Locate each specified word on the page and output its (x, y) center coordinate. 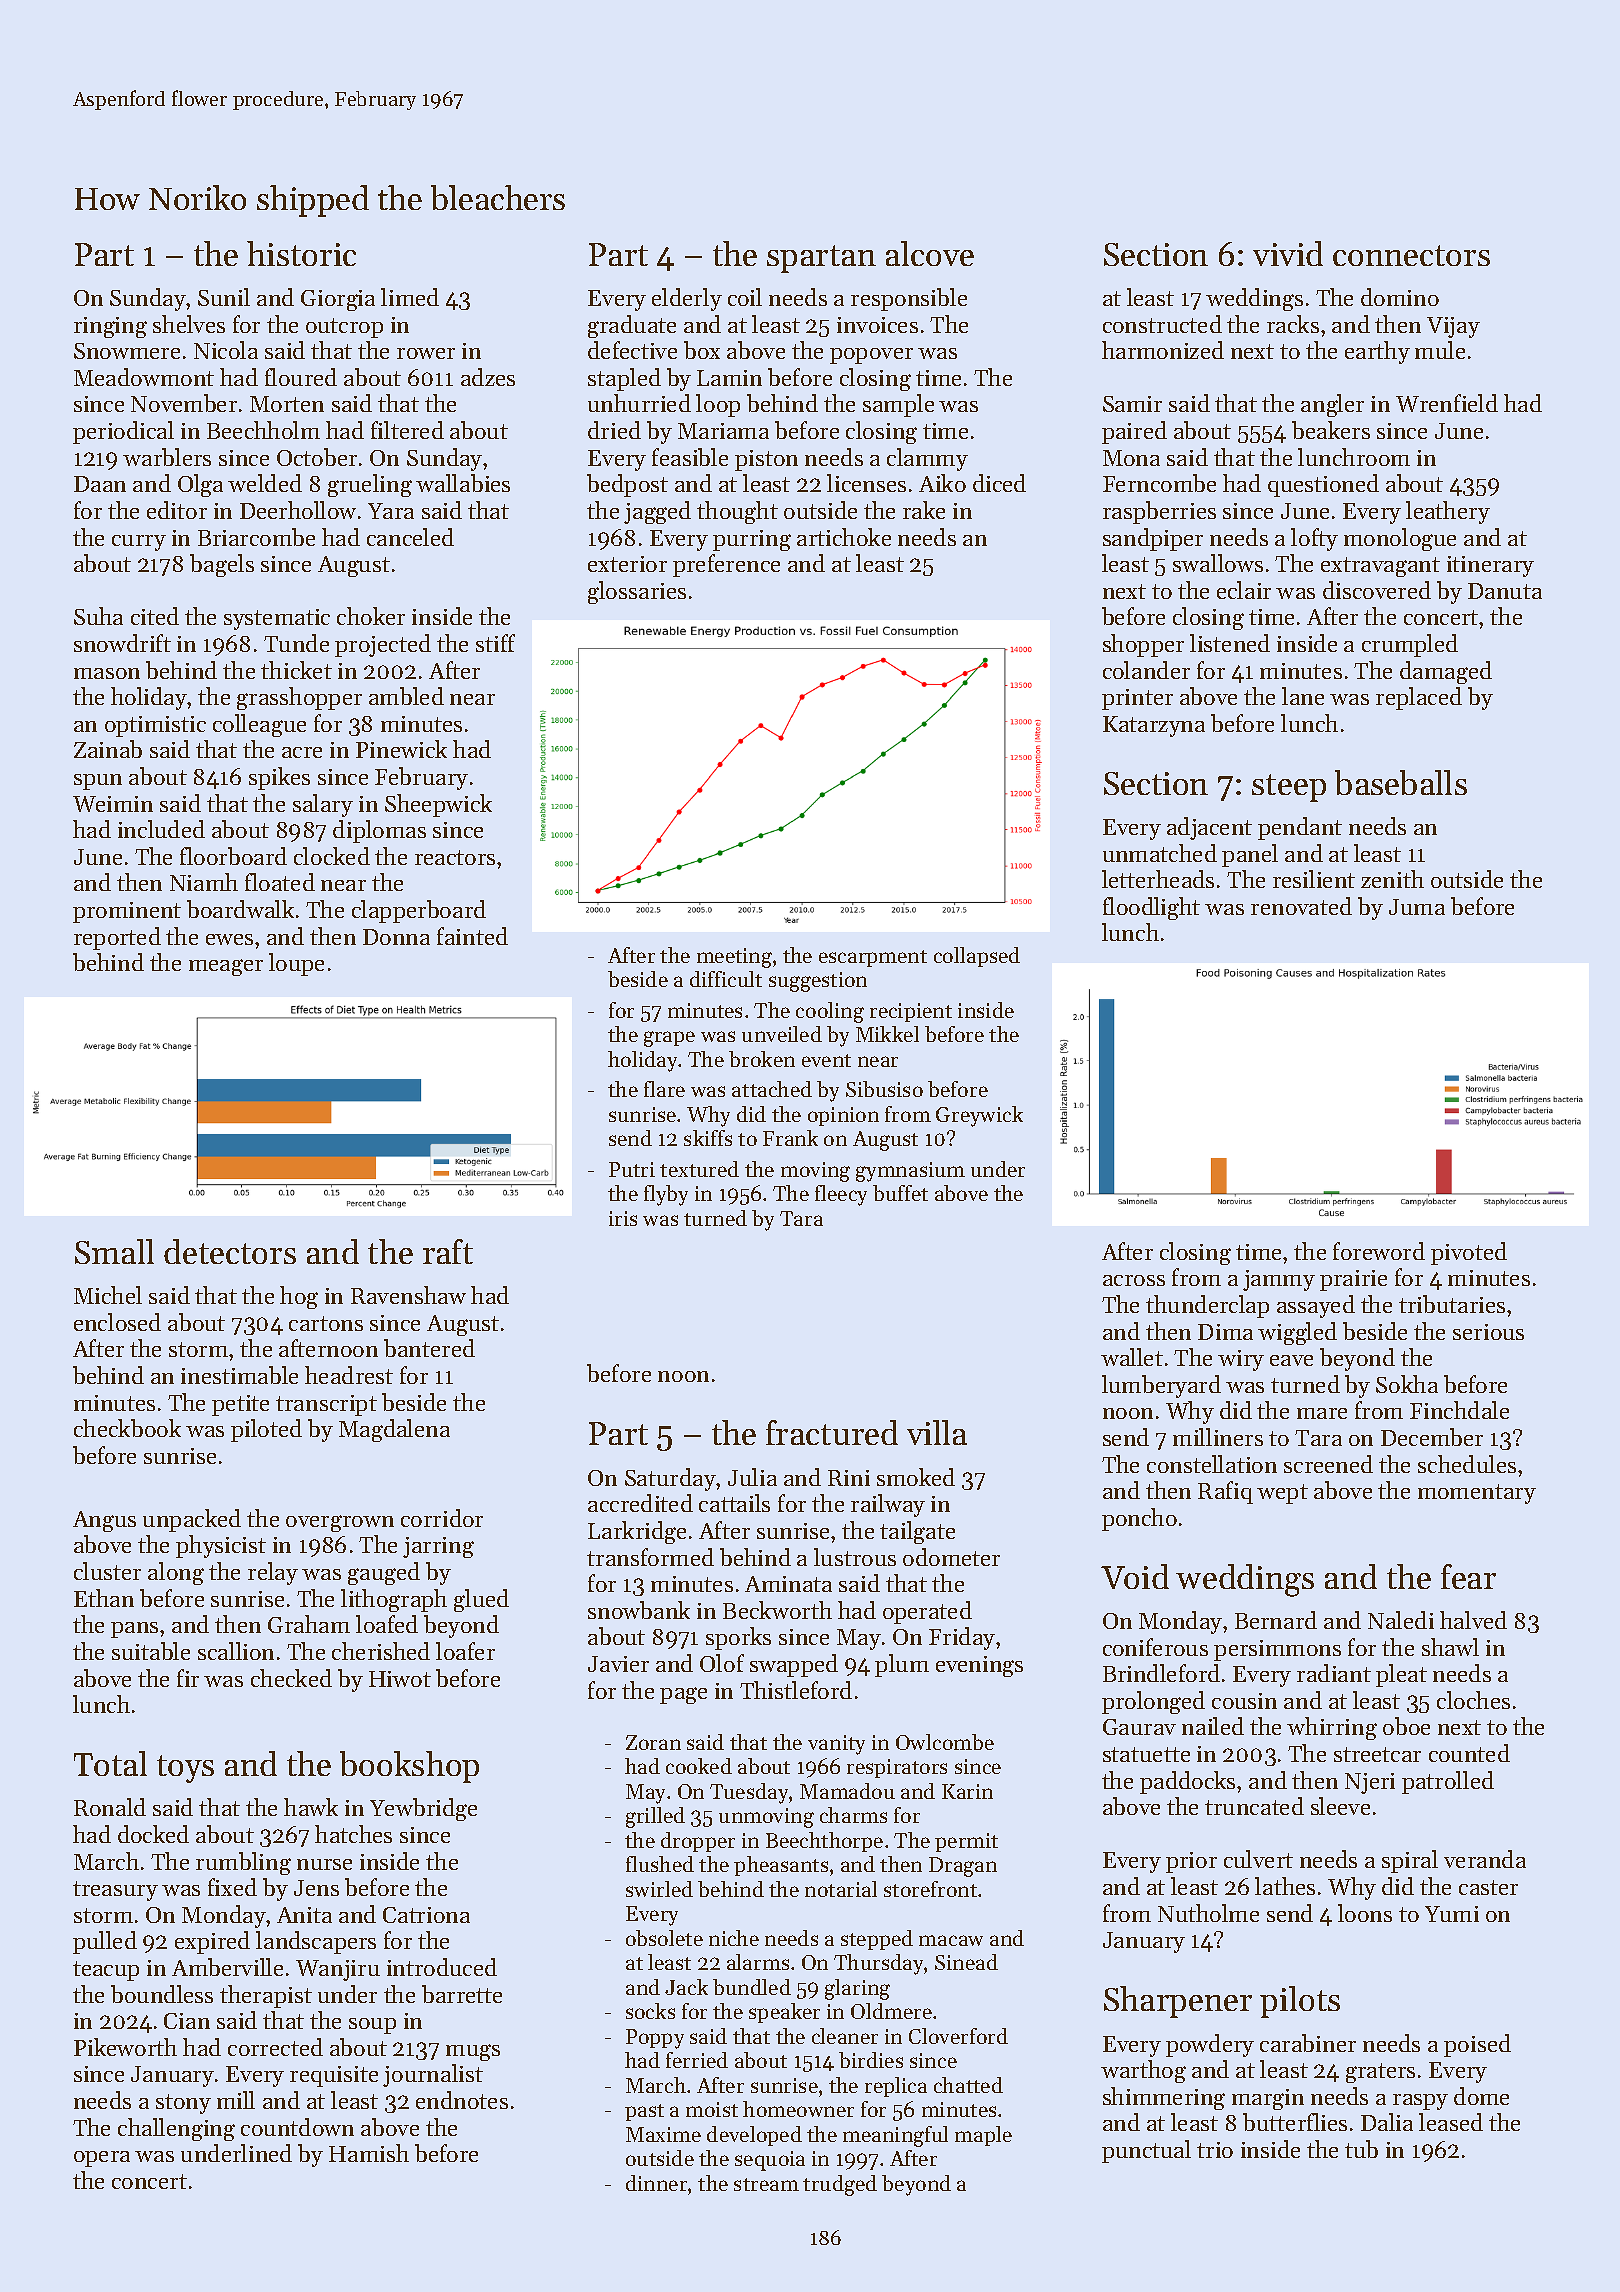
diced (999, 483)
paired (1134, 432)
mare (1322, 1413)
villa (937, 1432)
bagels (222, 565)
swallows (1218, 563)
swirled (659, 1889)
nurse (324, 1864)
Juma (1417, 907)
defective (632, 350)
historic (301, 253)
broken (762, 1059)
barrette (462, 1994)
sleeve (1340, 1806)
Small (114, 1251)
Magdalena (394, 1430)
